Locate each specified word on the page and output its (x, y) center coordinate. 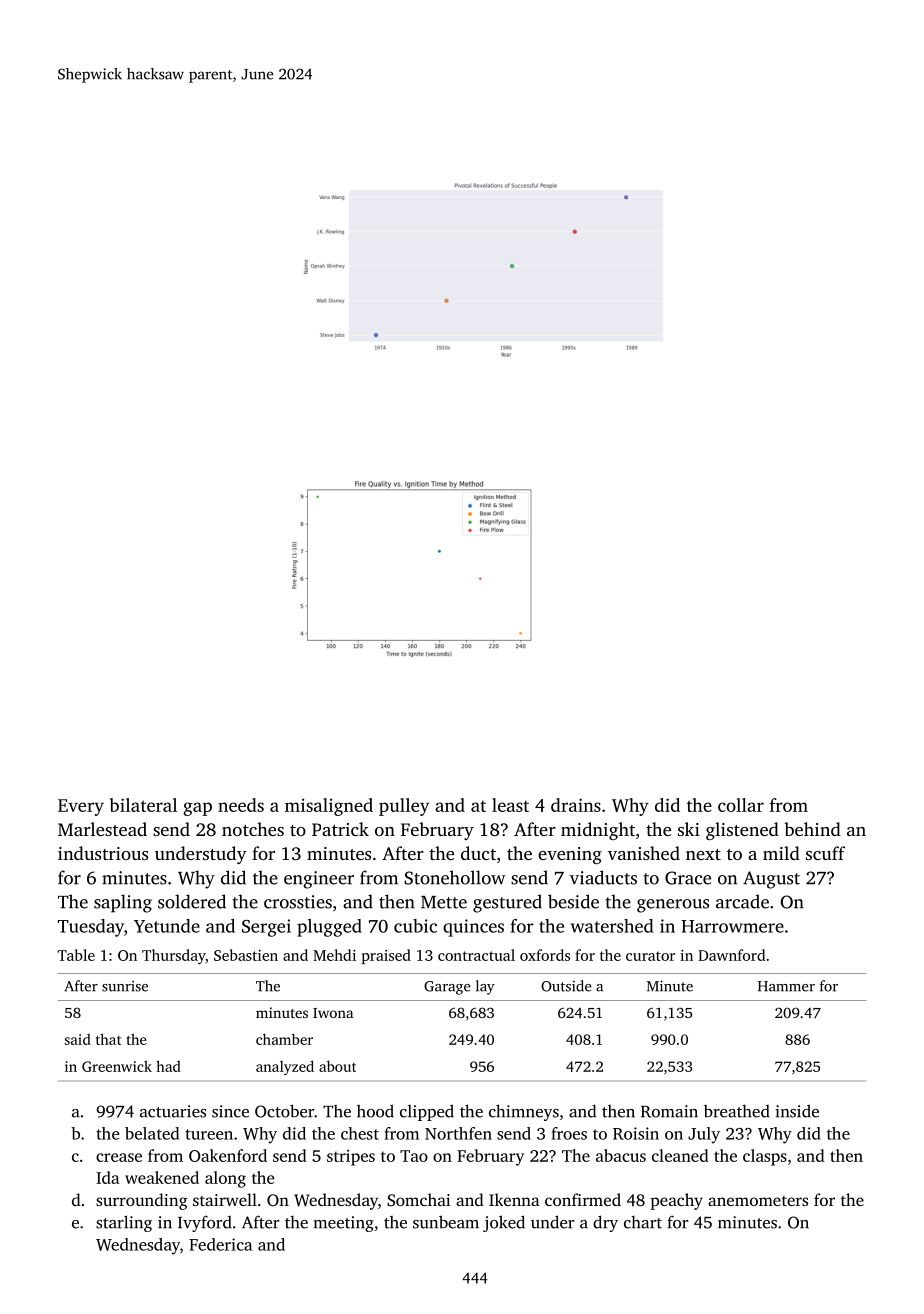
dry (605, 1223)
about (337, 1066)
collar (741, 805)
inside (797, 1111)
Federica (220, 1244)
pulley (404, 807)
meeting (344, 1224)
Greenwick (117, 1066)
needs (241, 805)
